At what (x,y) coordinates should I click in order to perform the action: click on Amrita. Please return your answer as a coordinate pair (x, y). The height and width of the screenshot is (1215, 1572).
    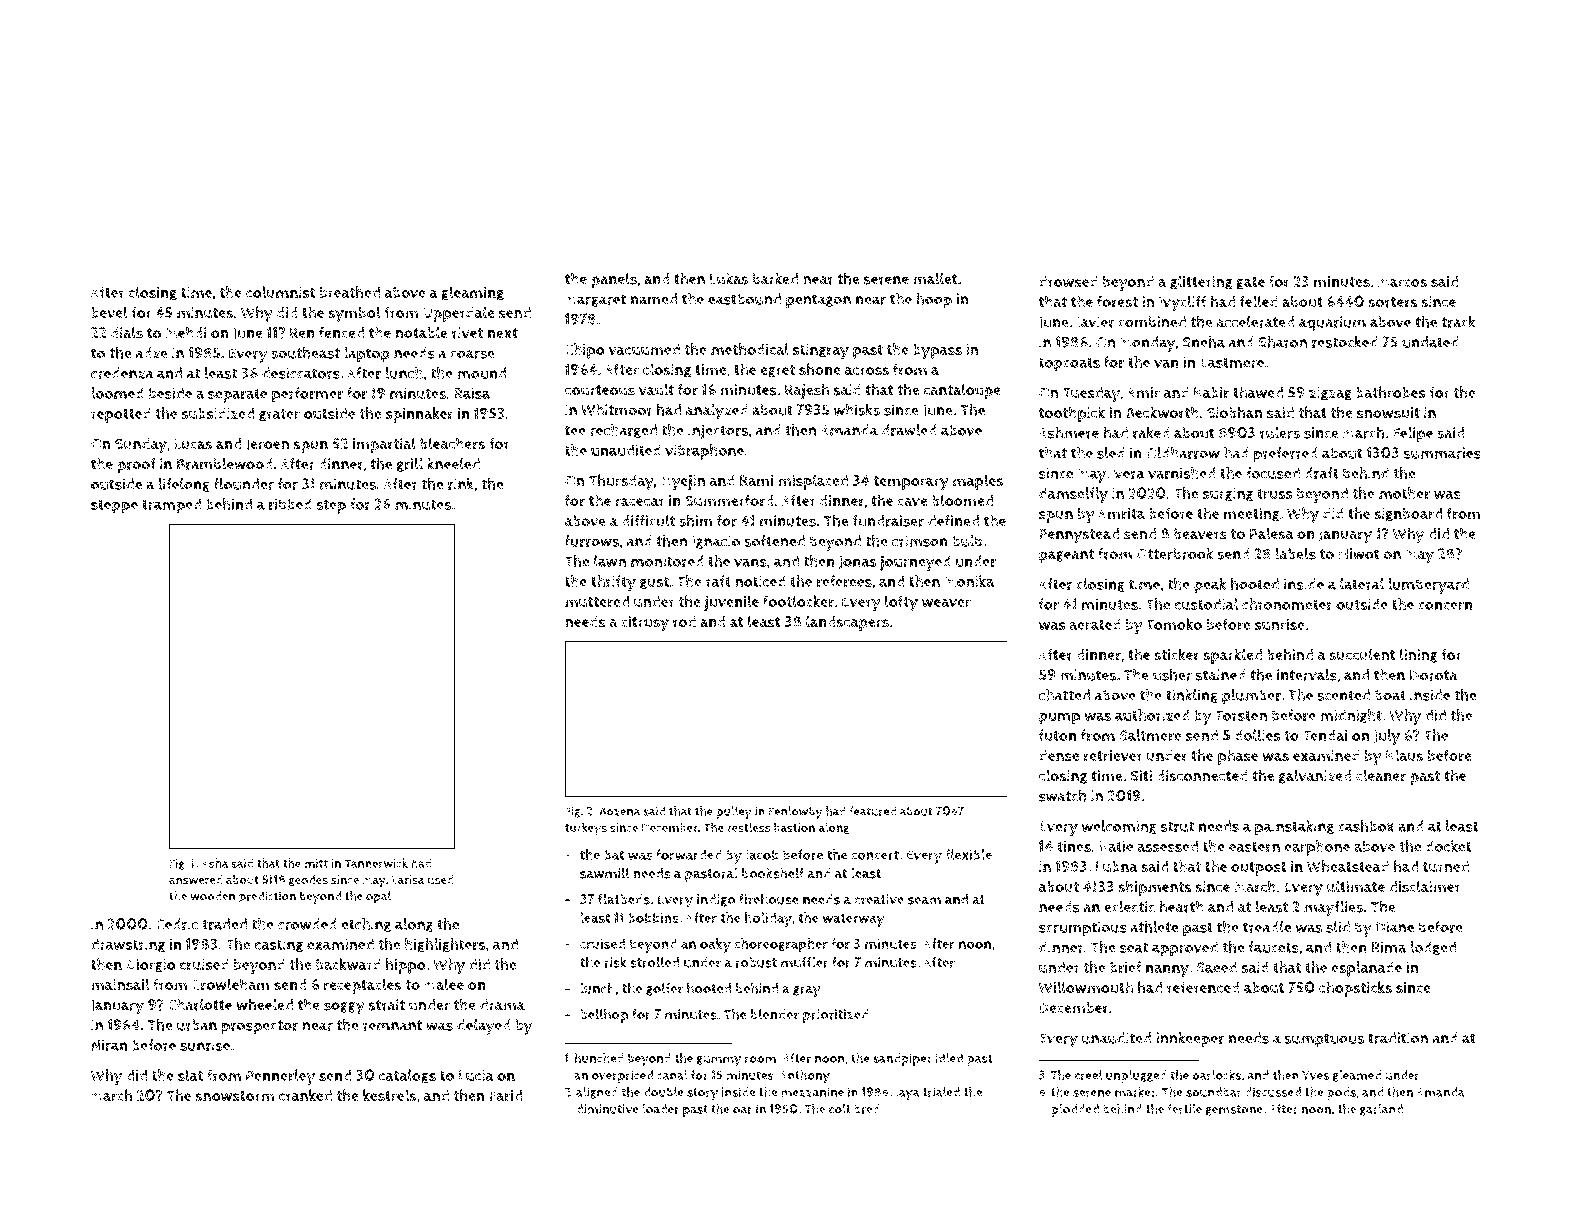
    Looking at the image, I should click on (1121, 514).
